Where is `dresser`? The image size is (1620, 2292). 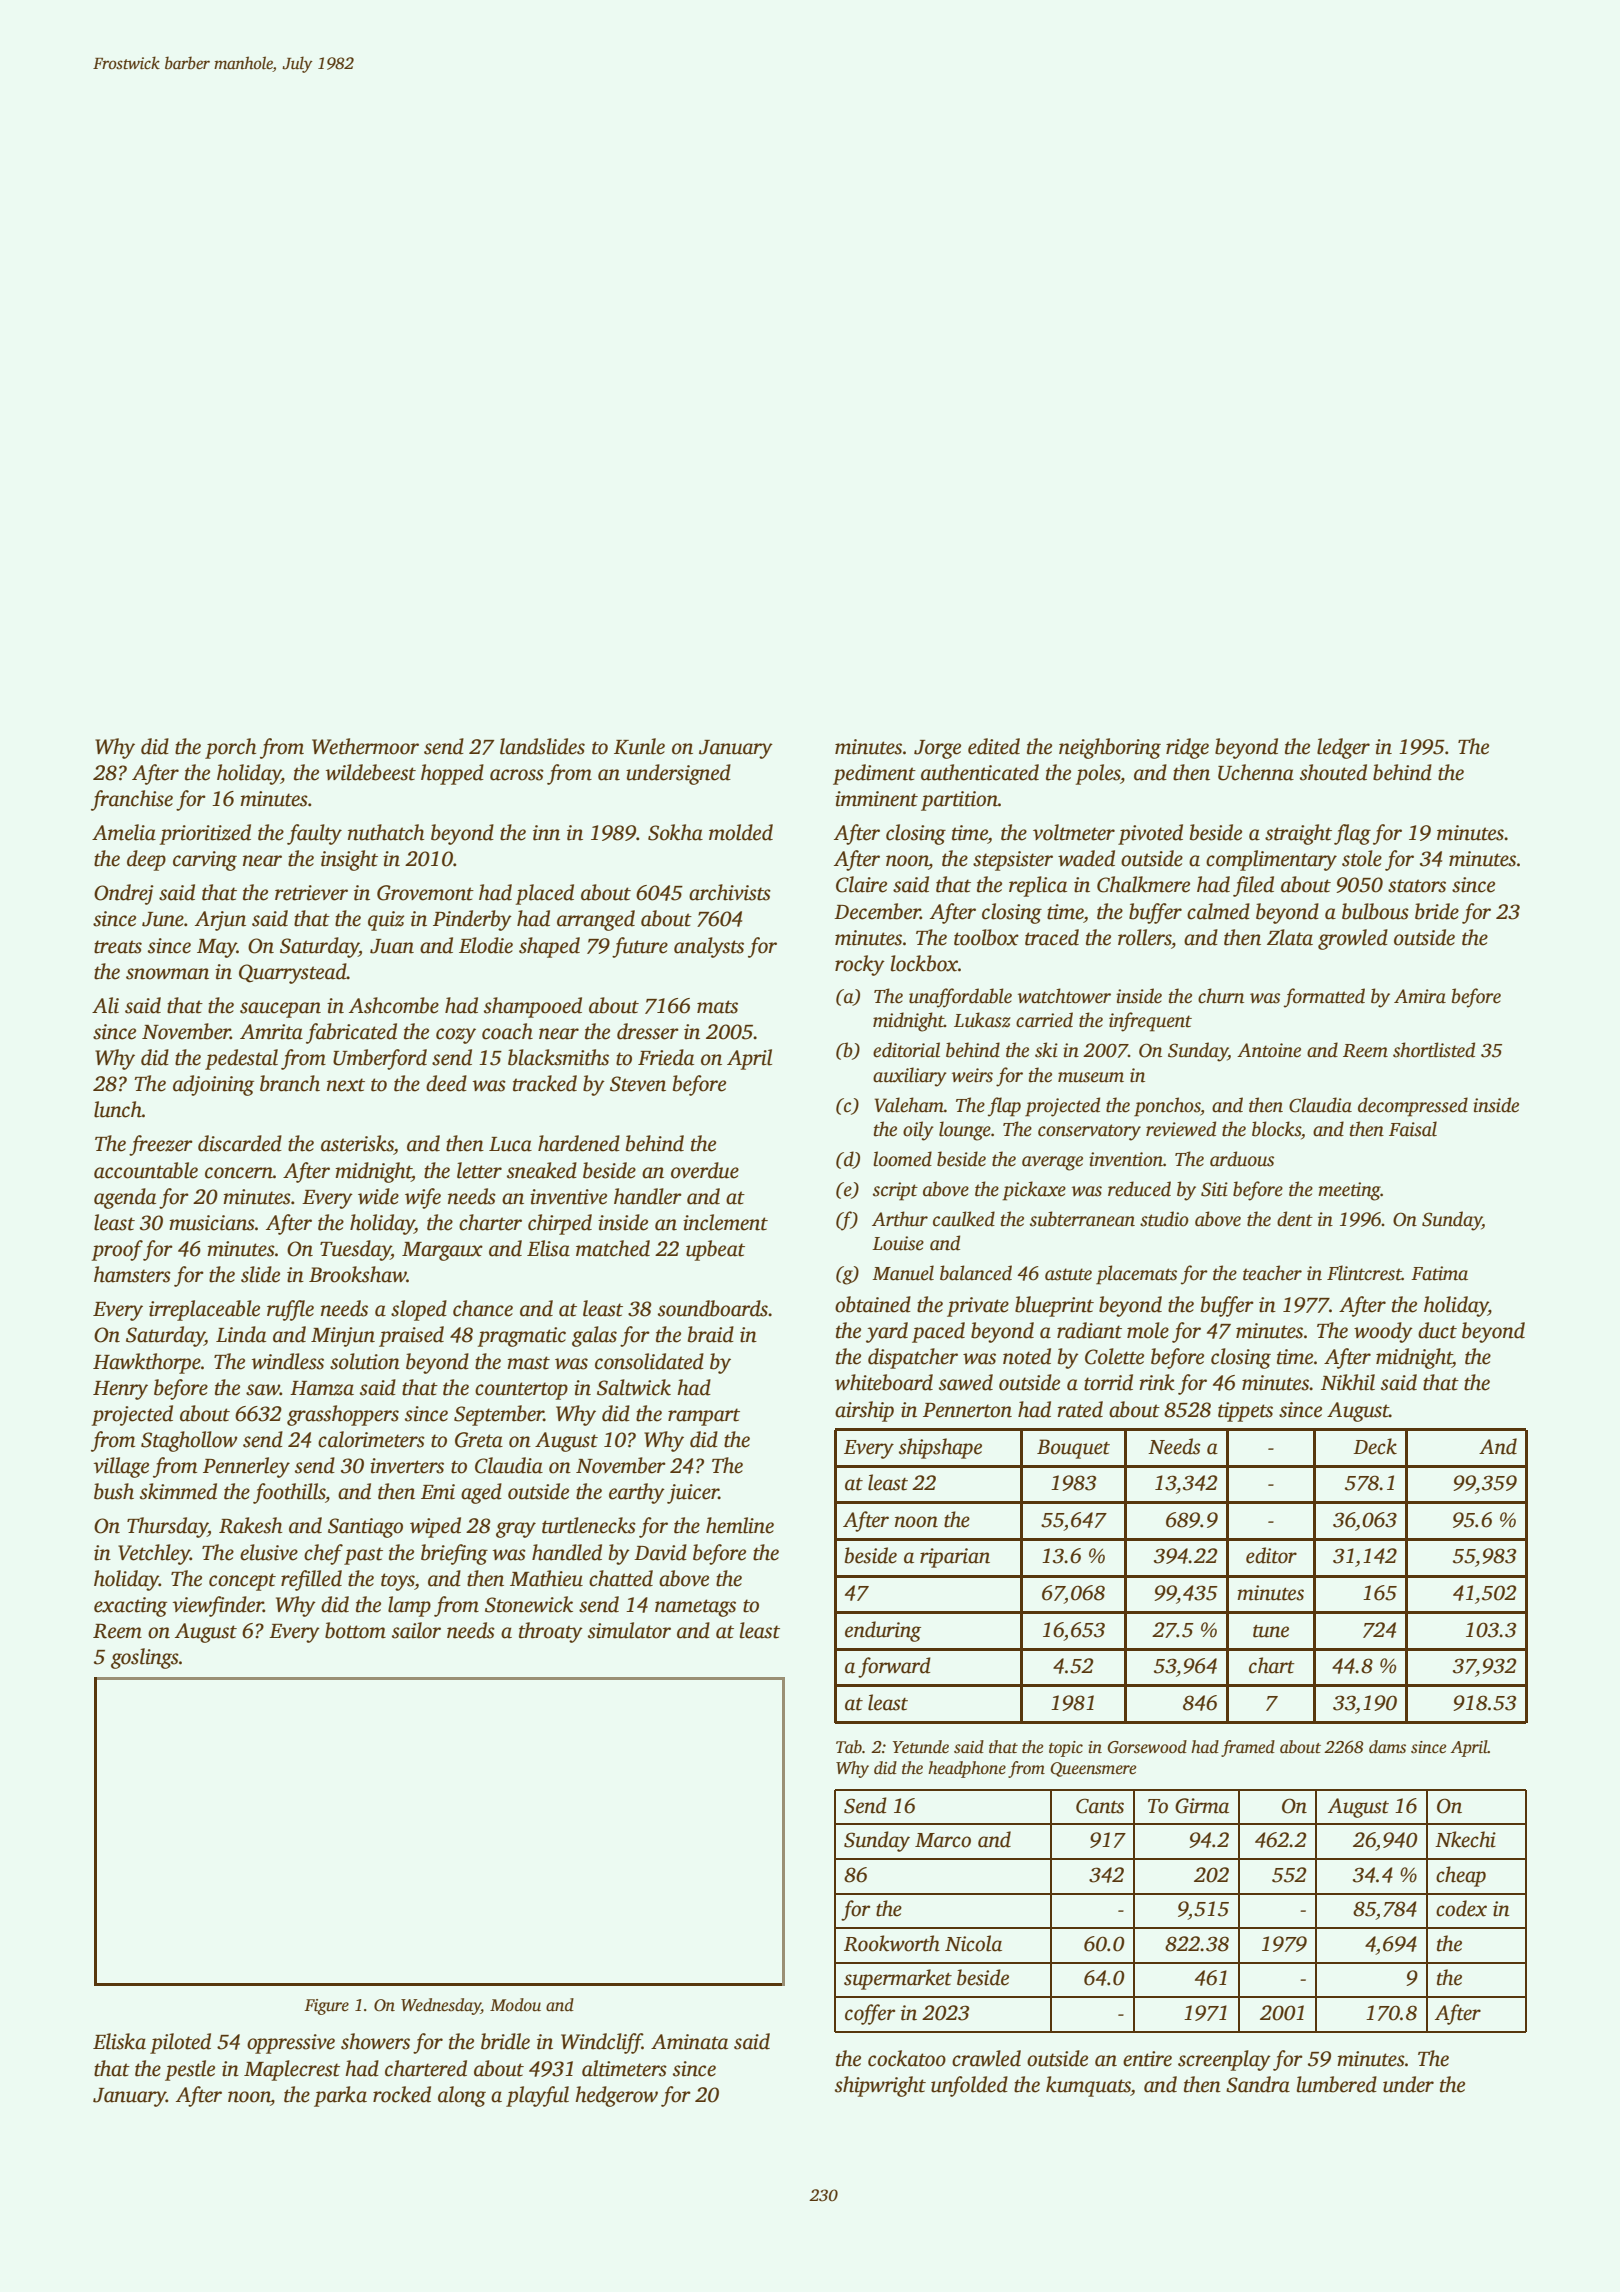
dresser is located at coordinates (648, 1031).
